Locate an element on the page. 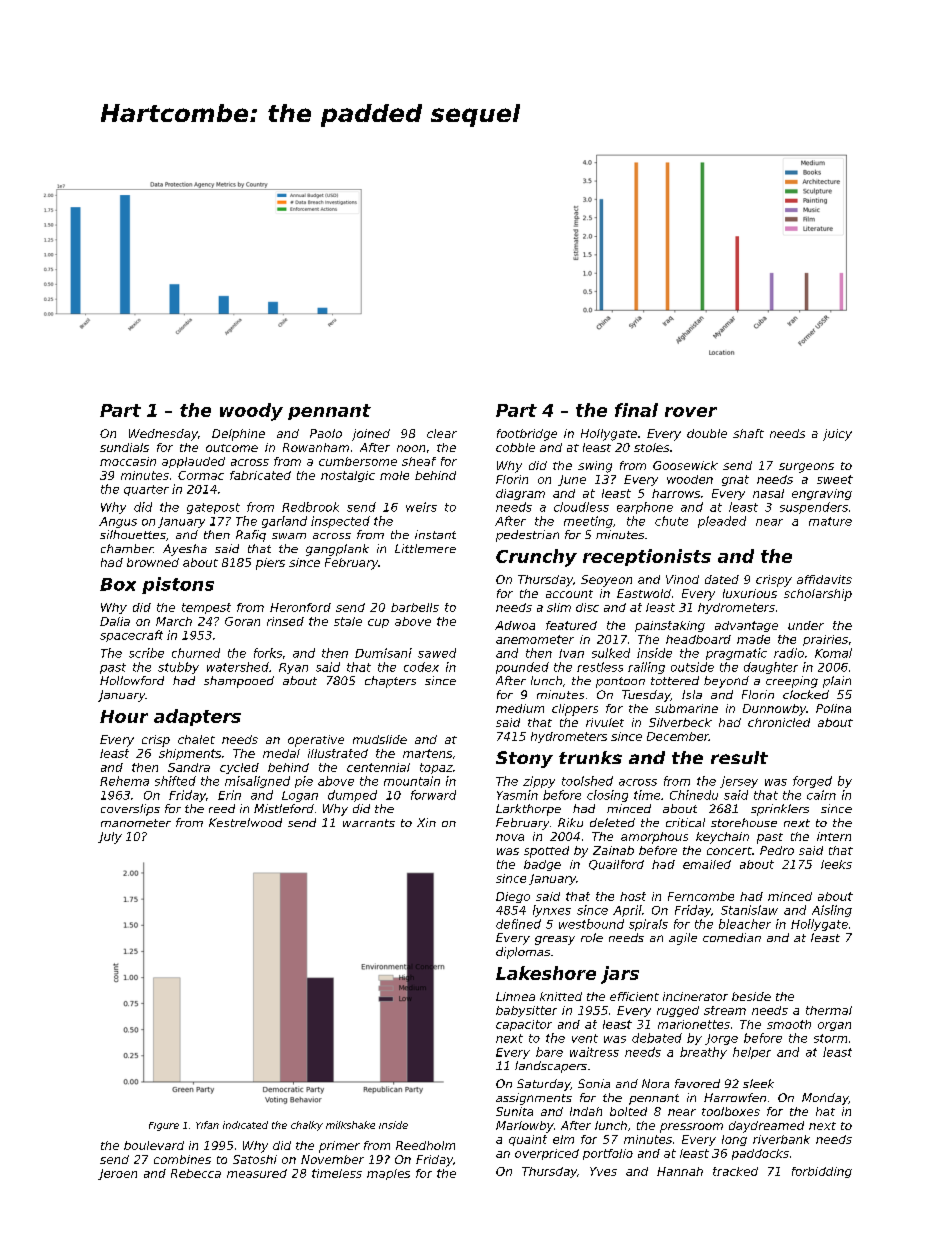 The height and width of the image is (1233, 952). pistons is located at coordinates (178, 585).
